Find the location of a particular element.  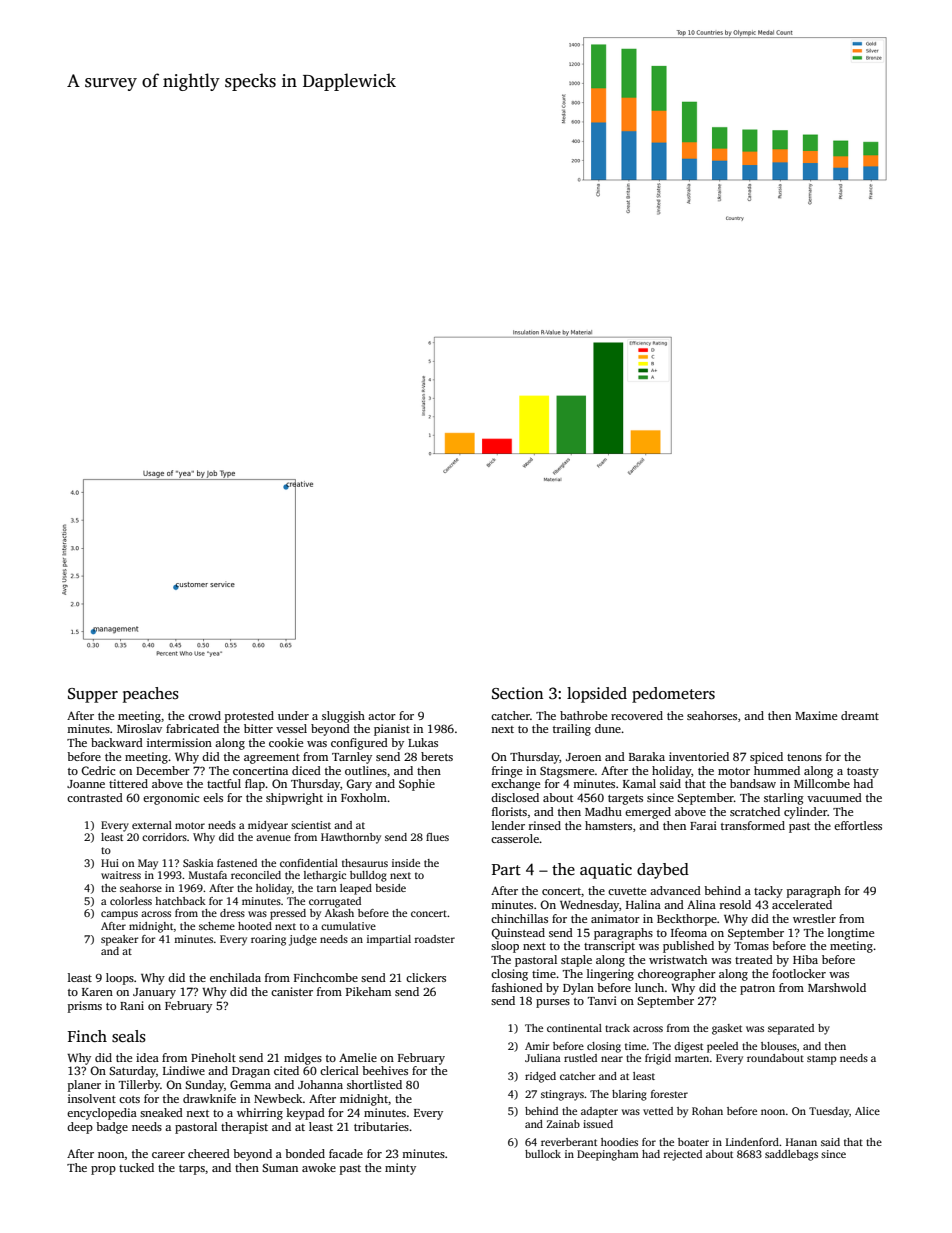

enchilada is located at coordinates (235, 977).
